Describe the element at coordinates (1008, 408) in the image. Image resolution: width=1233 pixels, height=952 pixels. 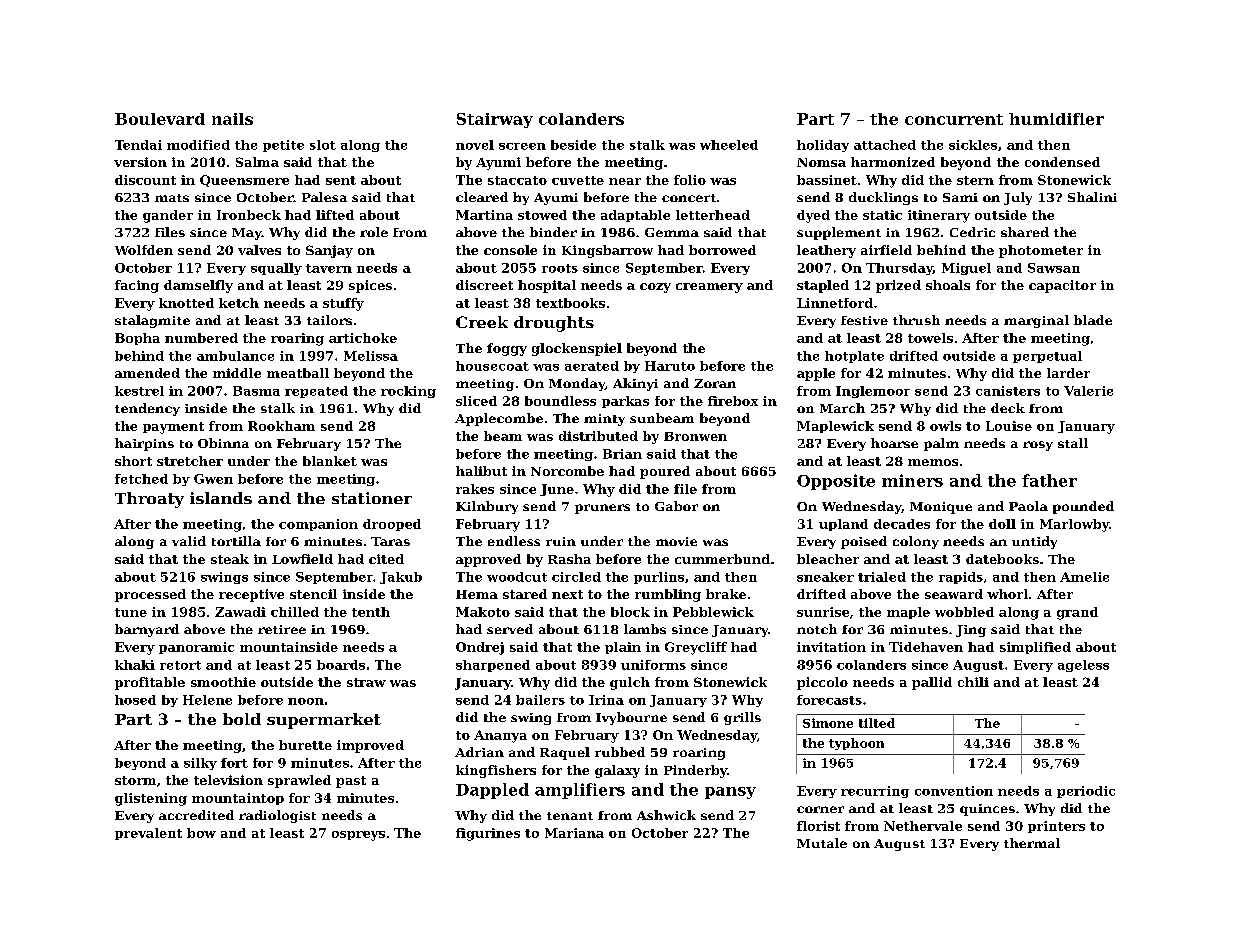
I see `deck` at that location.
